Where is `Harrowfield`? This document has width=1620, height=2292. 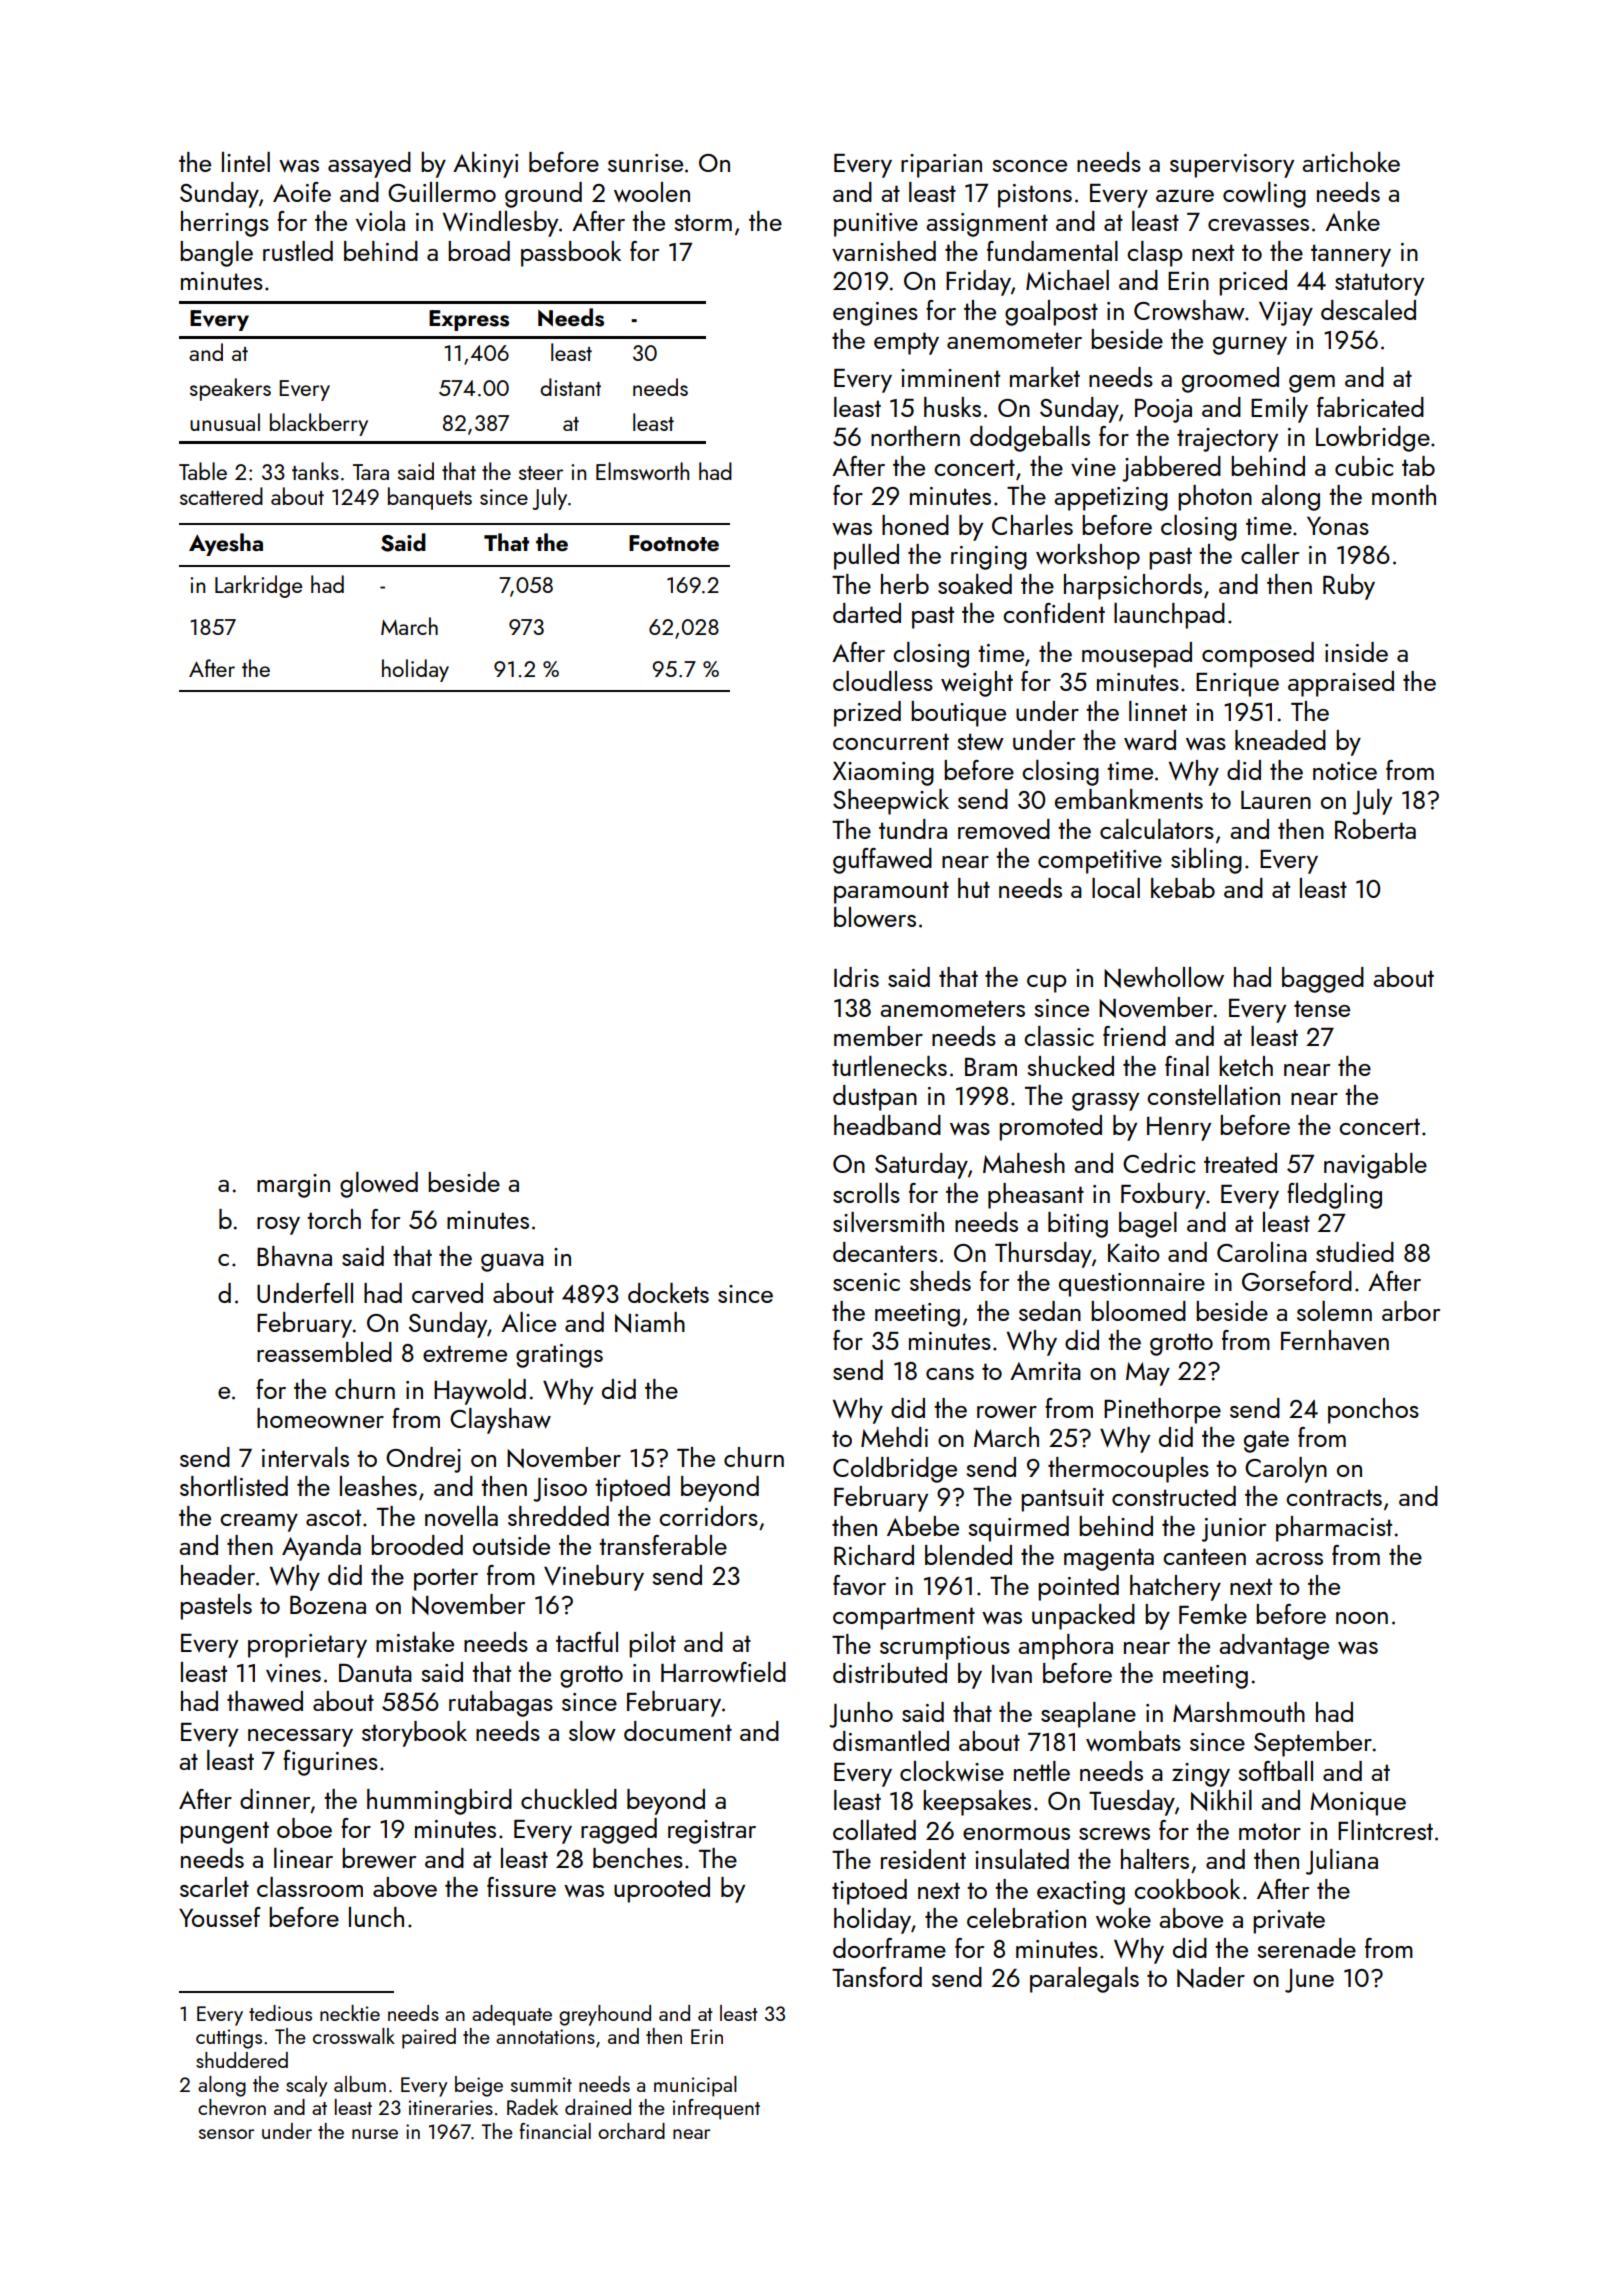
Harrowfield is located at coordinates (723, 1672).
